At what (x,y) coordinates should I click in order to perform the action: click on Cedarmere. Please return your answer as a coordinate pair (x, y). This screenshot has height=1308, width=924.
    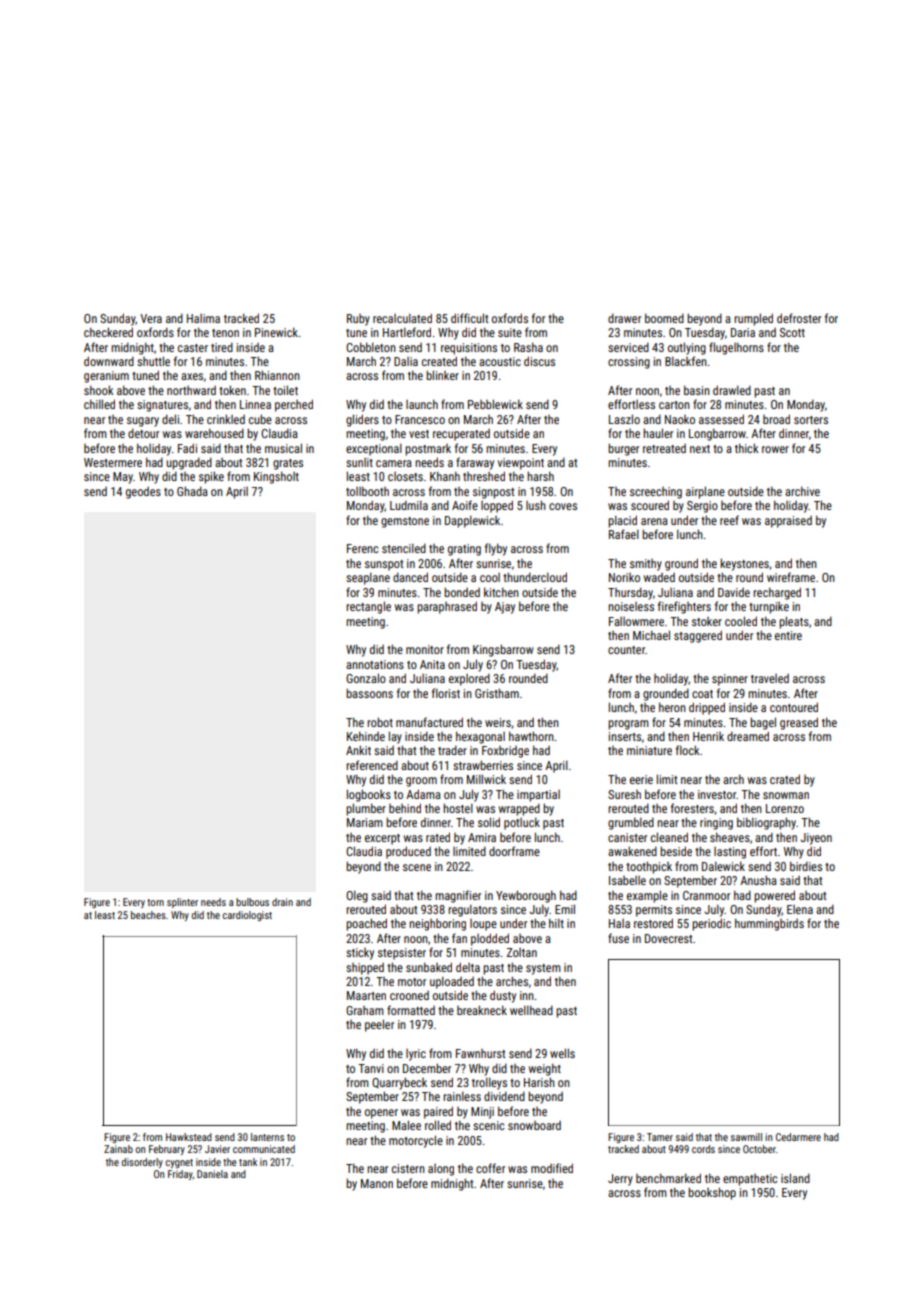
    Looking at the image, I should click on (798, 1137).
